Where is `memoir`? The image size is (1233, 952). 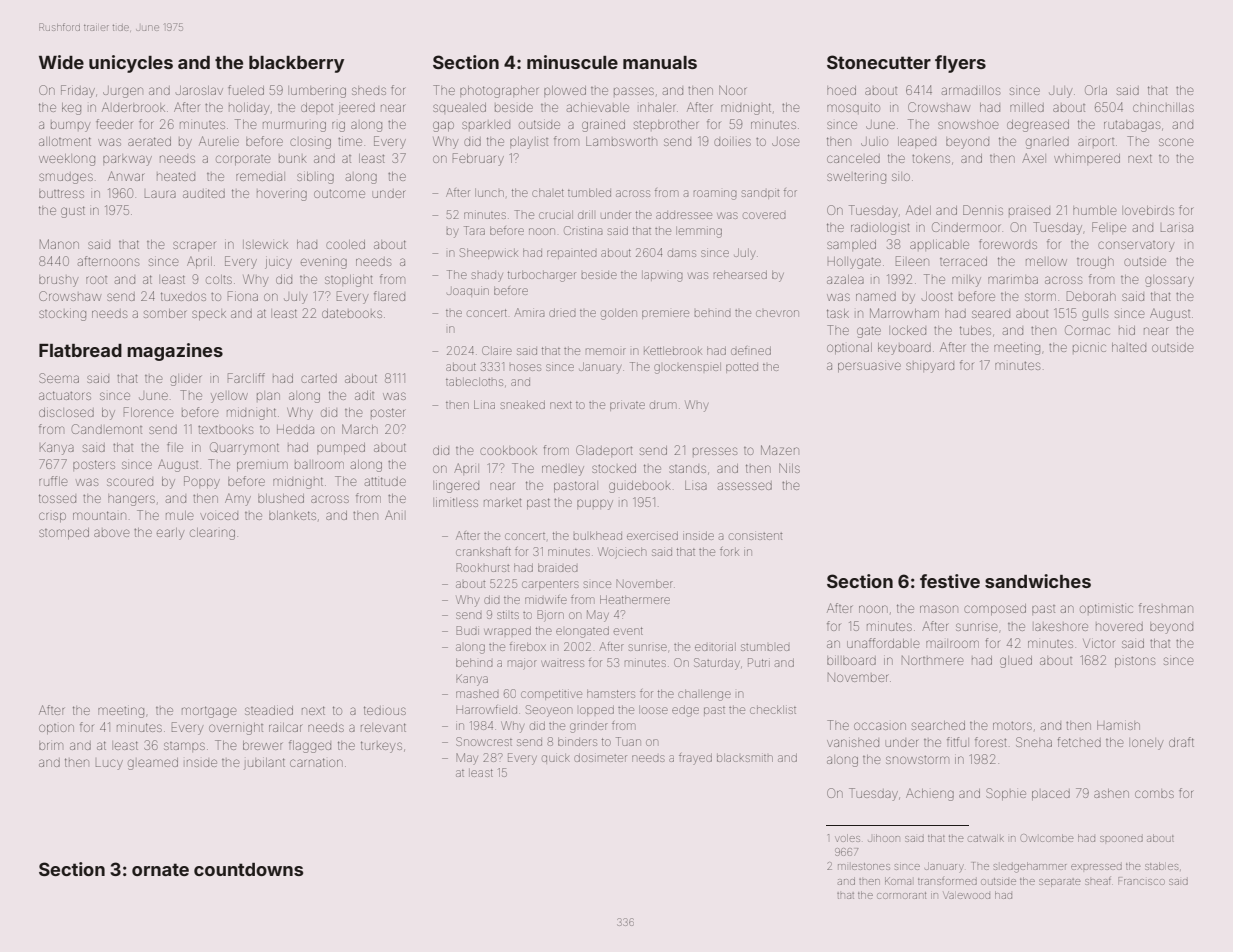 memoir is located at coordinates (606, 351).
